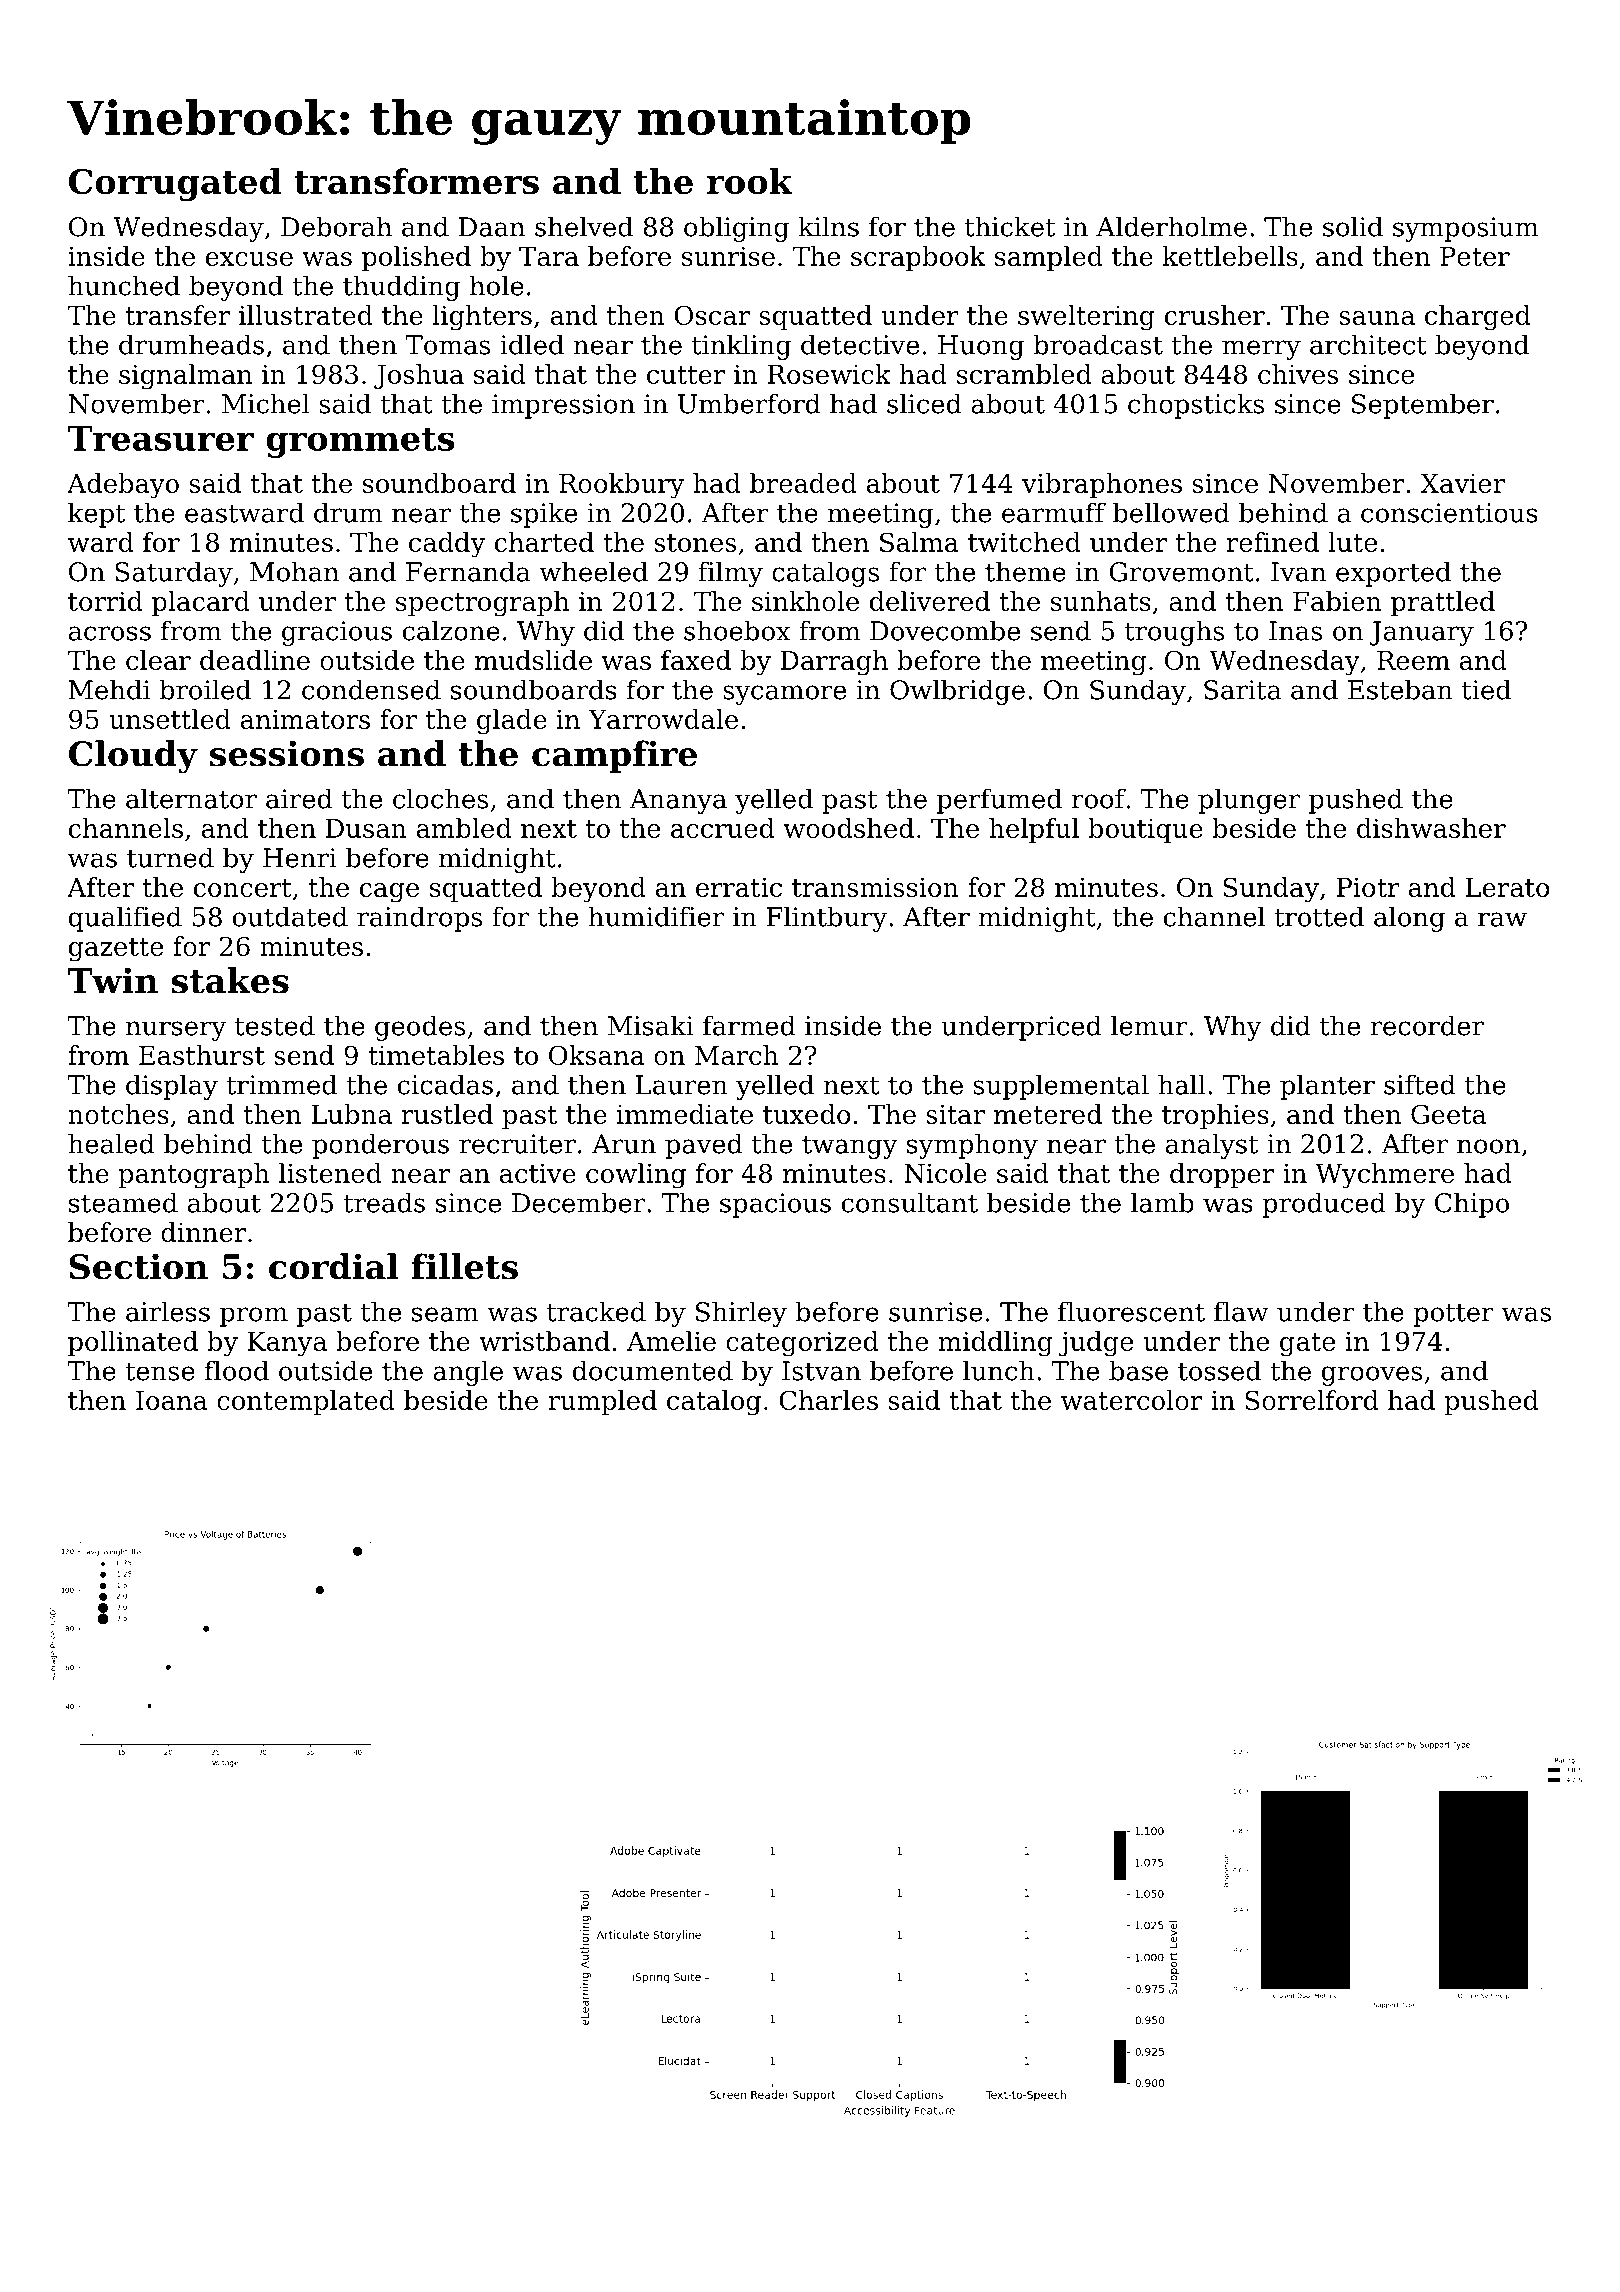 The height and width of the screenshot is (2292, 1620). I want to click on rumpled, so click(602, 1402).
